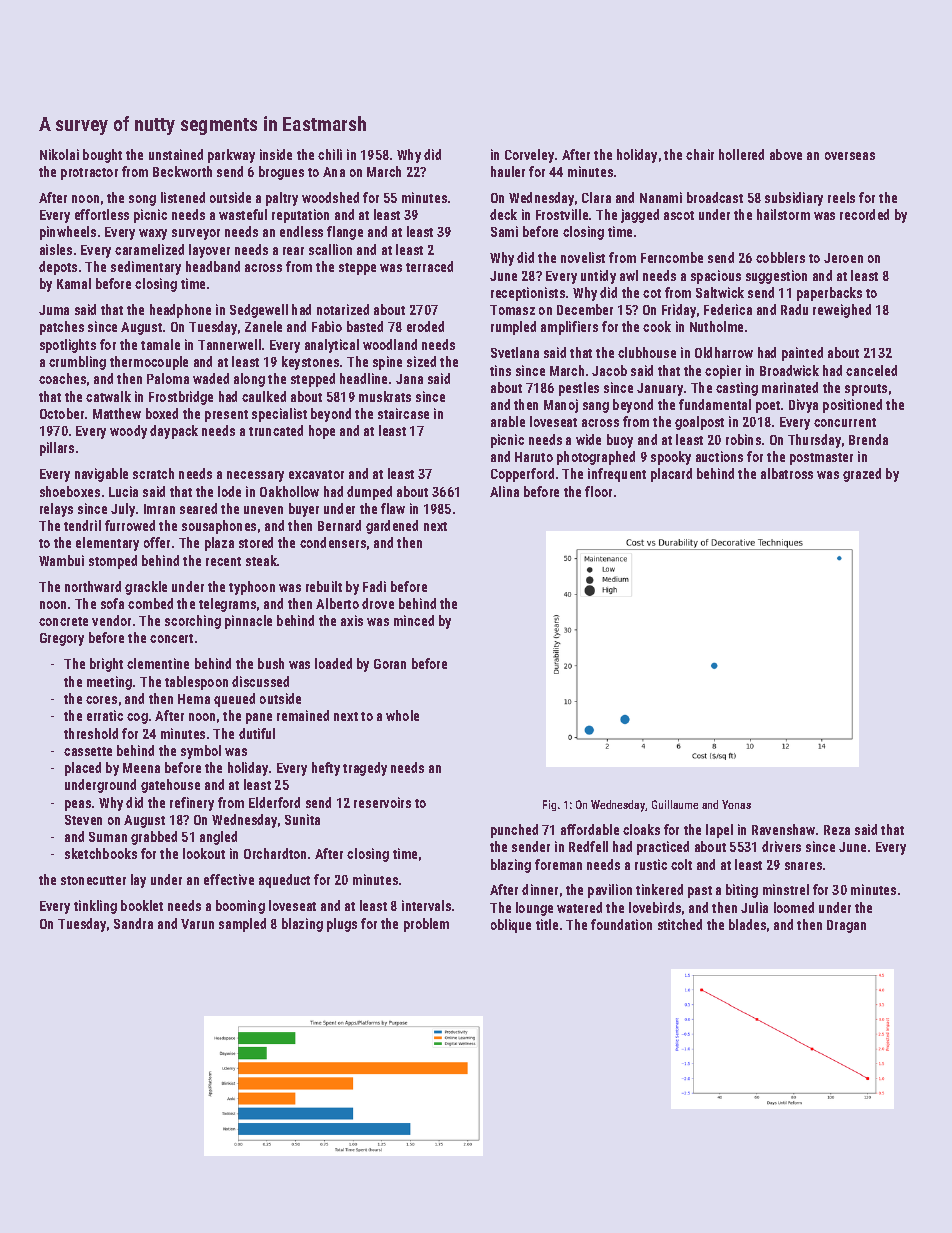 The height and width of the screenshot is (1233, 952). What do you see at coordinates (133, 923) in the screenshot?
I see `Sandra` at bounding box center [133, 923].
